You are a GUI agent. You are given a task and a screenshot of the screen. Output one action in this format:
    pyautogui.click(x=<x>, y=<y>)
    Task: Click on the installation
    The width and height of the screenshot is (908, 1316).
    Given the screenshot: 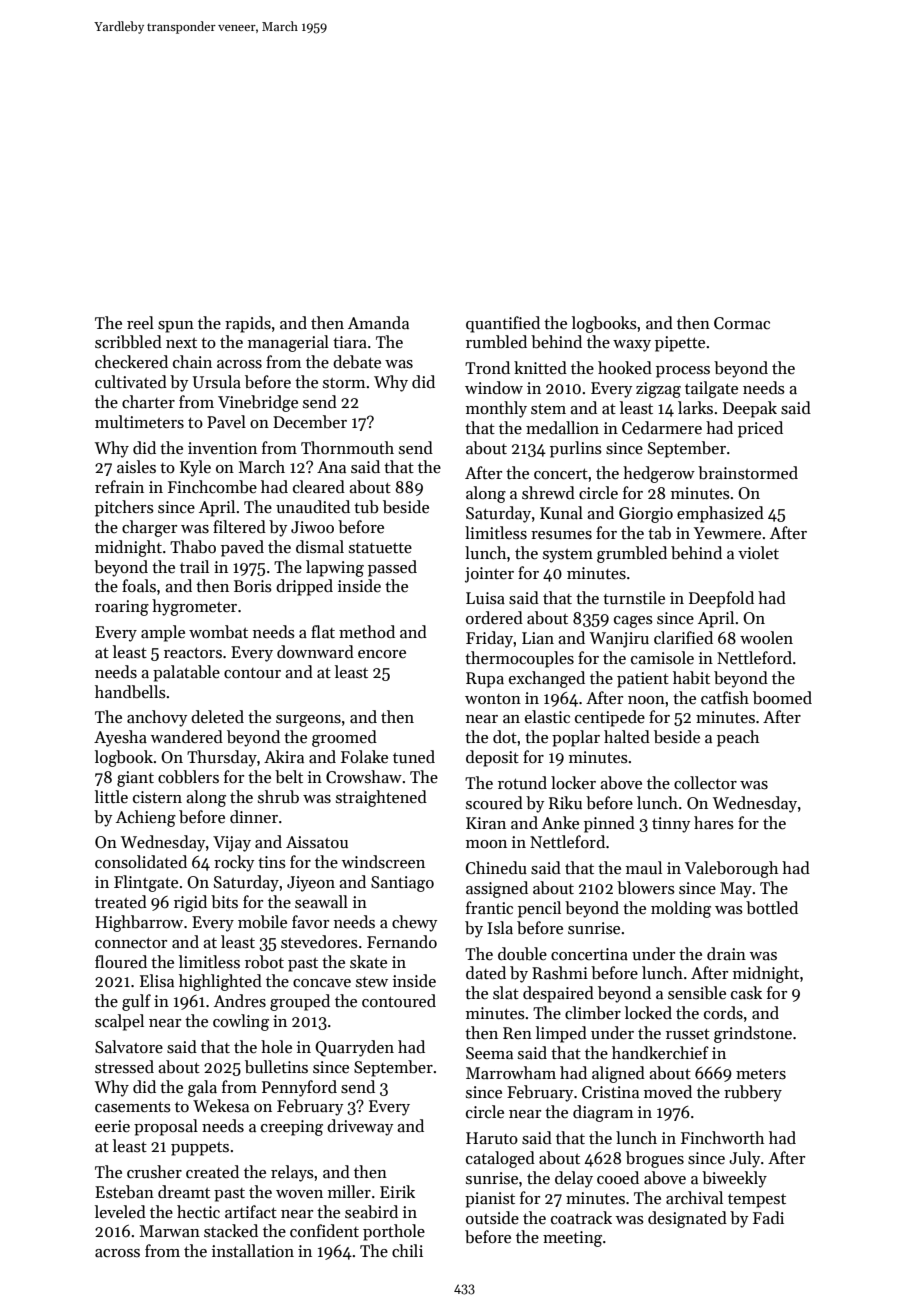 What is the action you would take?
    pyautogui.click(x=253, y=1251)
